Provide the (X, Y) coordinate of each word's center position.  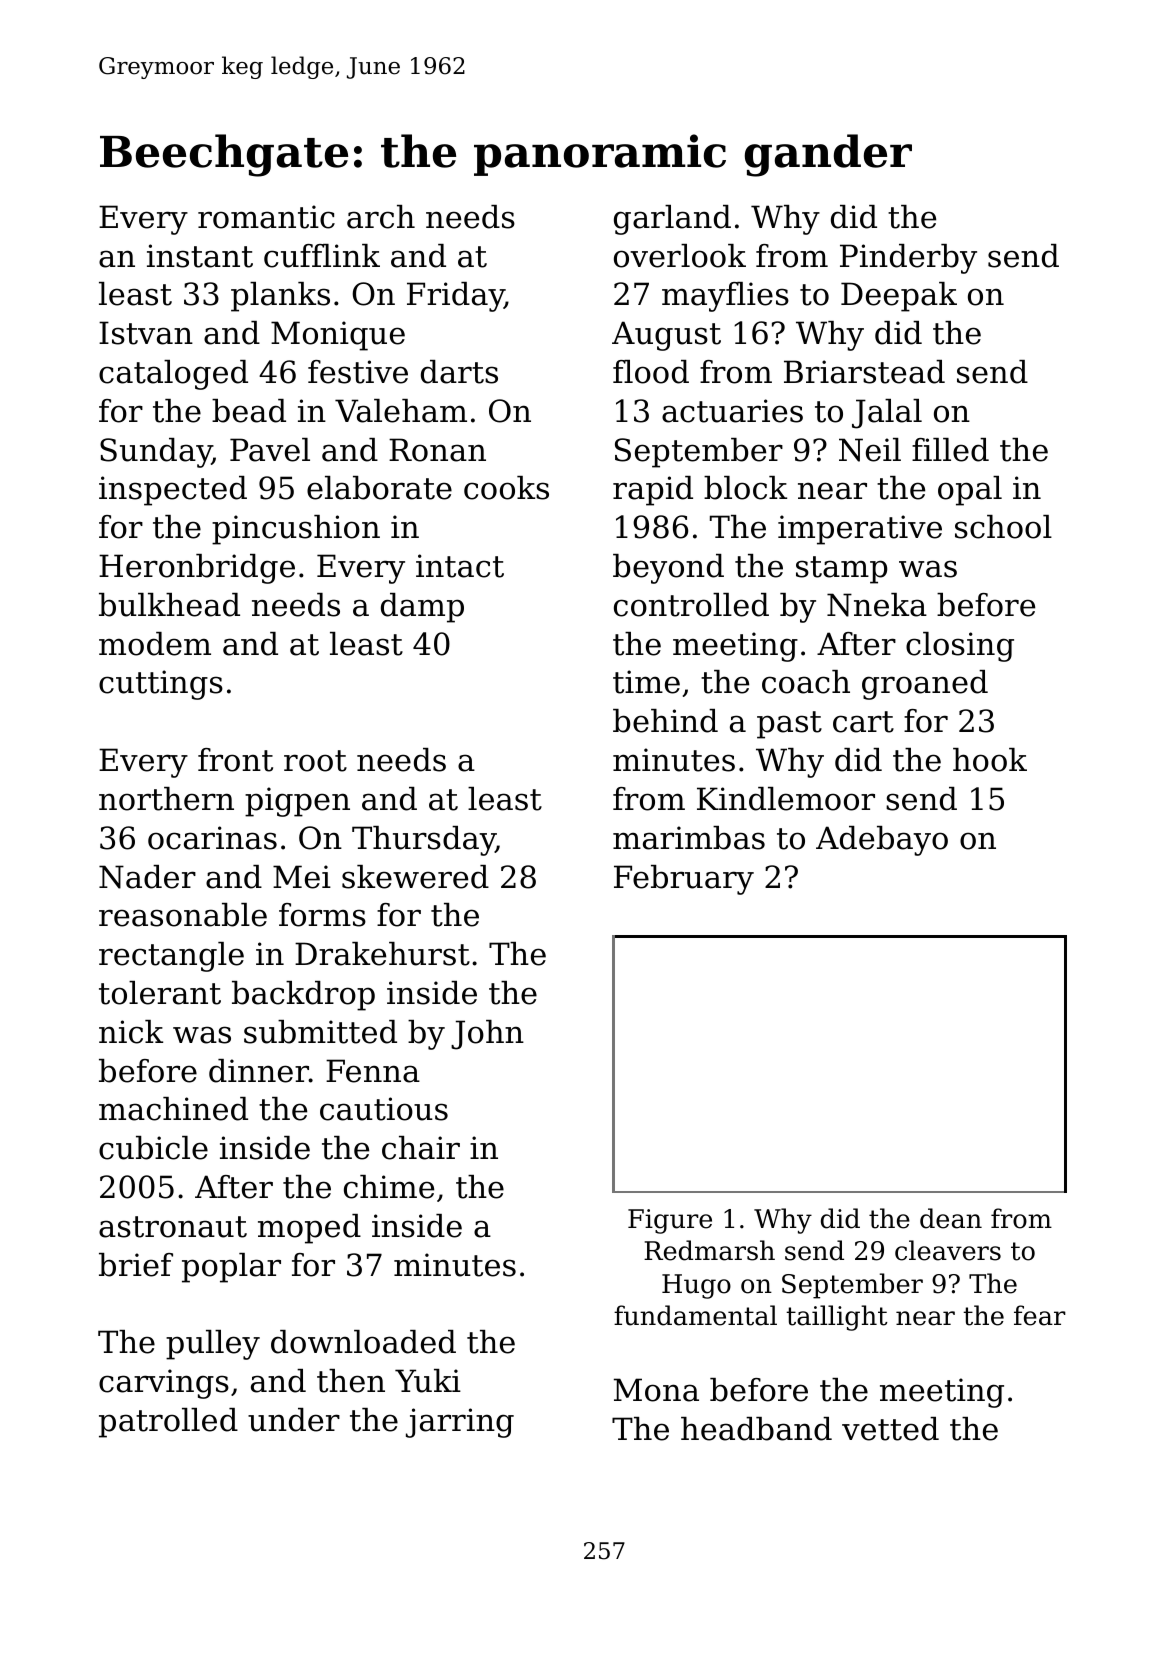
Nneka (877, 605)
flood (651, 372)
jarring (460, 1423)
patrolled (168, 1423)
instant (200, 256)
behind (665, 721)
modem (155, 644)
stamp (841, 570)
